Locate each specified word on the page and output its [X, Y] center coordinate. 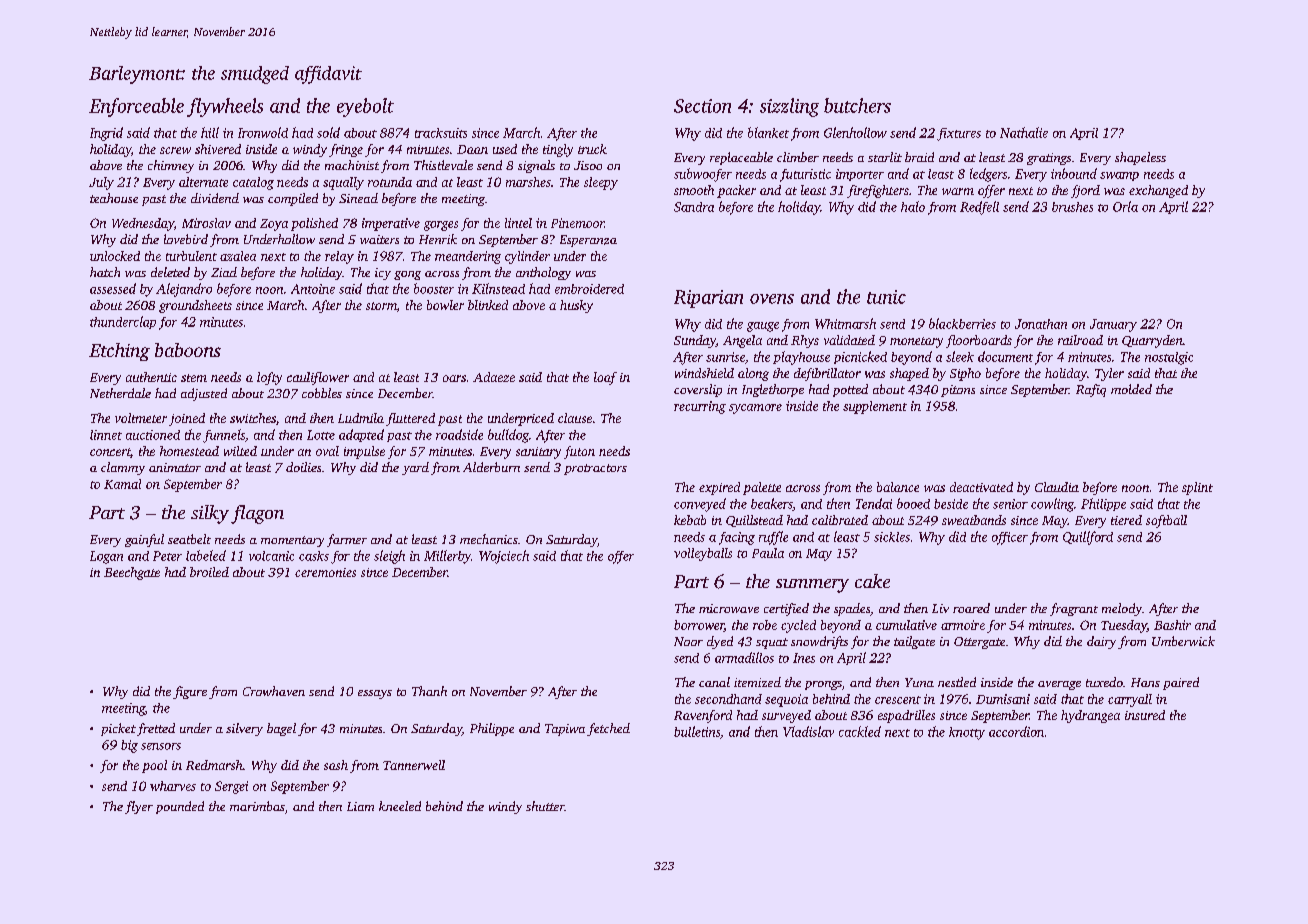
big [129, 746]
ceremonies [325, 572]
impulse [364, 452]
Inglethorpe [773, 390]
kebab [690, 520]
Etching [119, 352]
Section [702, 106]
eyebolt [365, 107]
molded [1131, 389]
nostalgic [1169, 358]
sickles [892, 537]
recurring [700, 407]
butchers [857, 105]
